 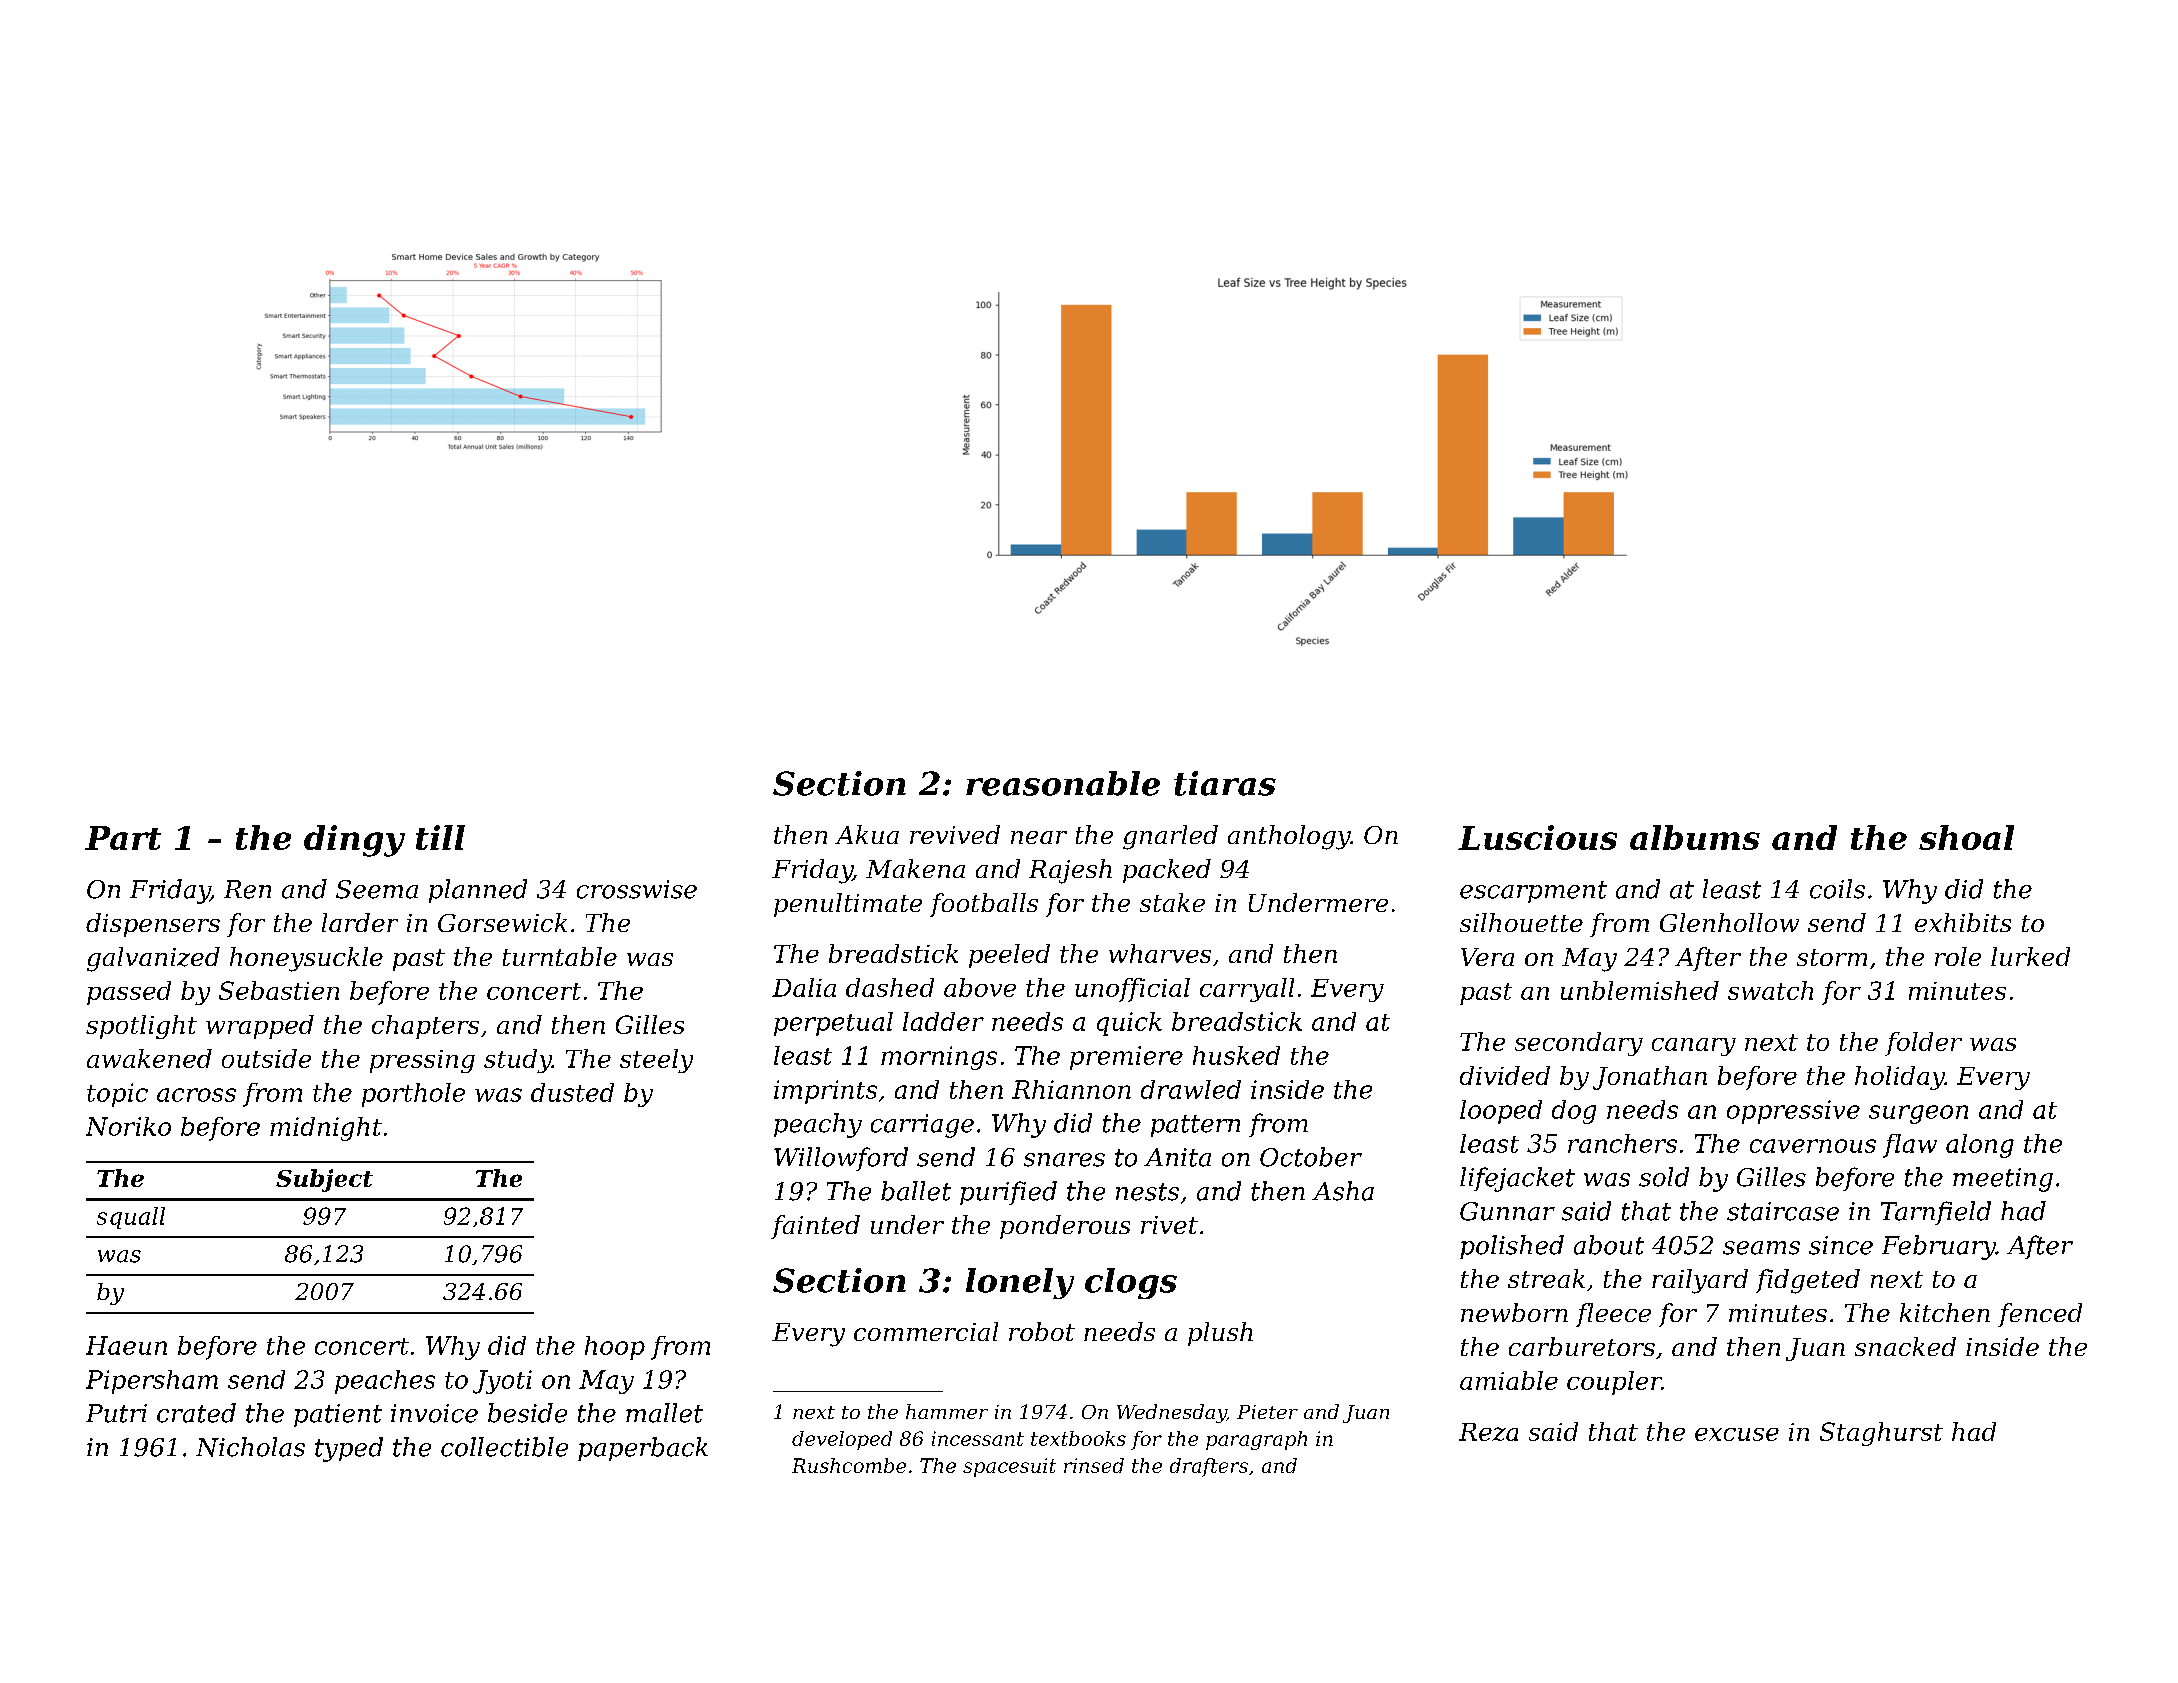 I want to click on tiaras, so click(x=1225, y=783).
